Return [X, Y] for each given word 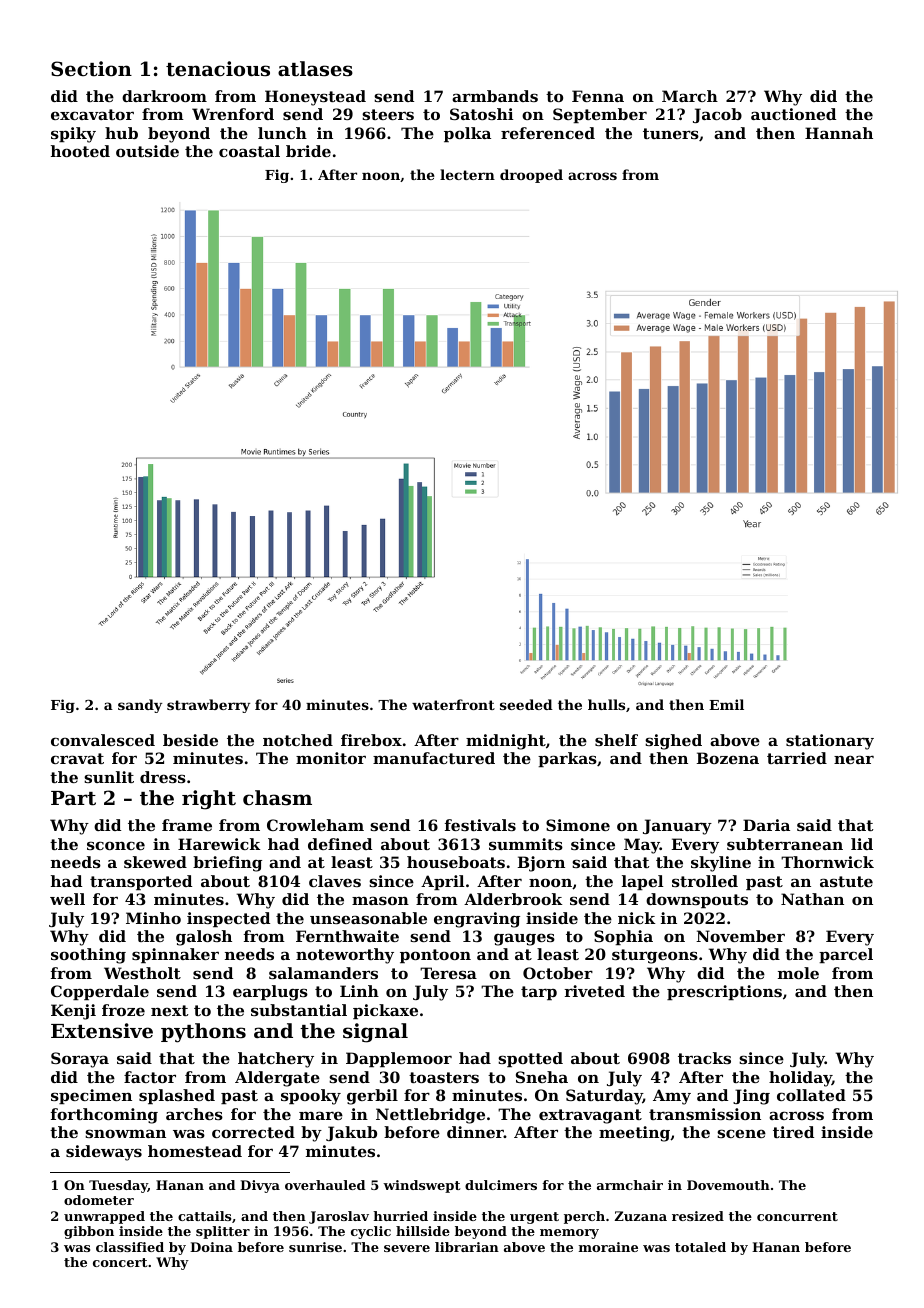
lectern [467, 174]
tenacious [218, 69]
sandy [140, 706]
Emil [726, 704]
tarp [539, 993]
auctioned [793, 114]
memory [569, 1234]
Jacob [717, 115]
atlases [315, 69]
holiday [800, 1079]
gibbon [89, 1232]
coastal [249, 151]
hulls [606, 704]
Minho [153, 918]
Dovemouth [728, 1185]
